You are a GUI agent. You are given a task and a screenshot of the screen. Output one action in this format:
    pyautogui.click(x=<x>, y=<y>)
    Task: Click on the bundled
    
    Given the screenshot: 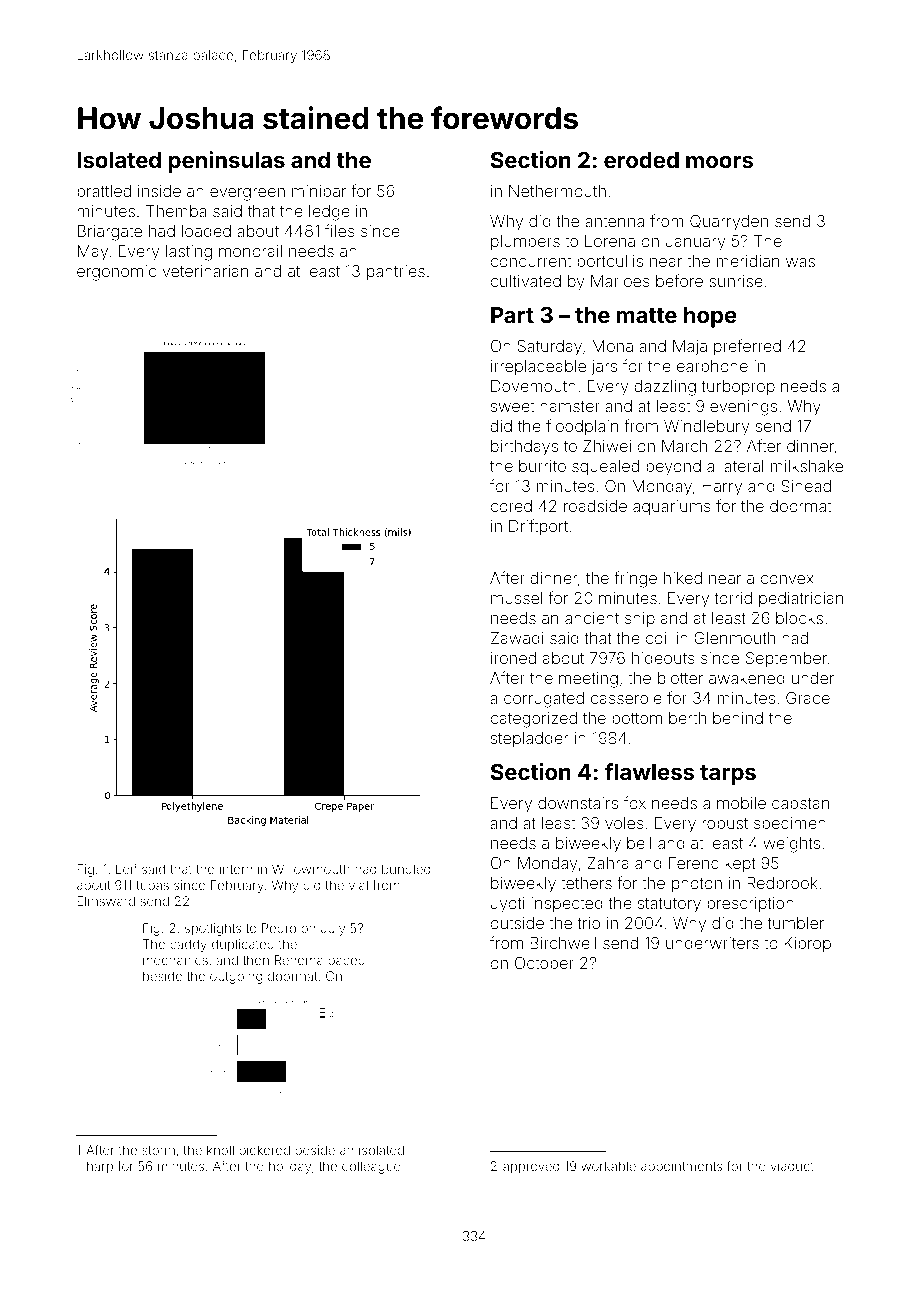 What is the action you would take?
    pyautogui.click(x=406, y=869)
